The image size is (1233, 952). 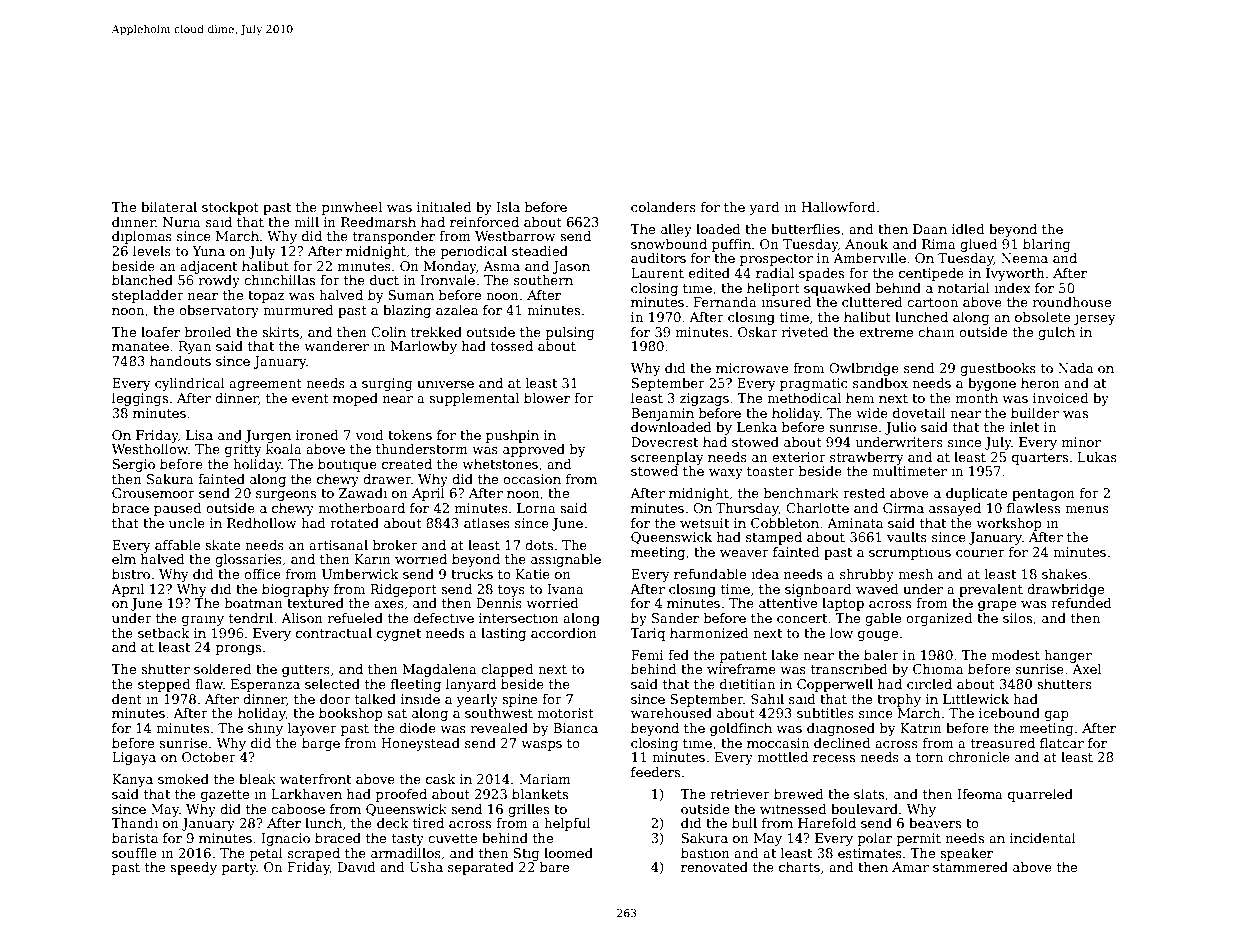 What do you see at coordinates (788, 603) in the screenshot?
I see `attentive` at bounding box center [788, 603].
